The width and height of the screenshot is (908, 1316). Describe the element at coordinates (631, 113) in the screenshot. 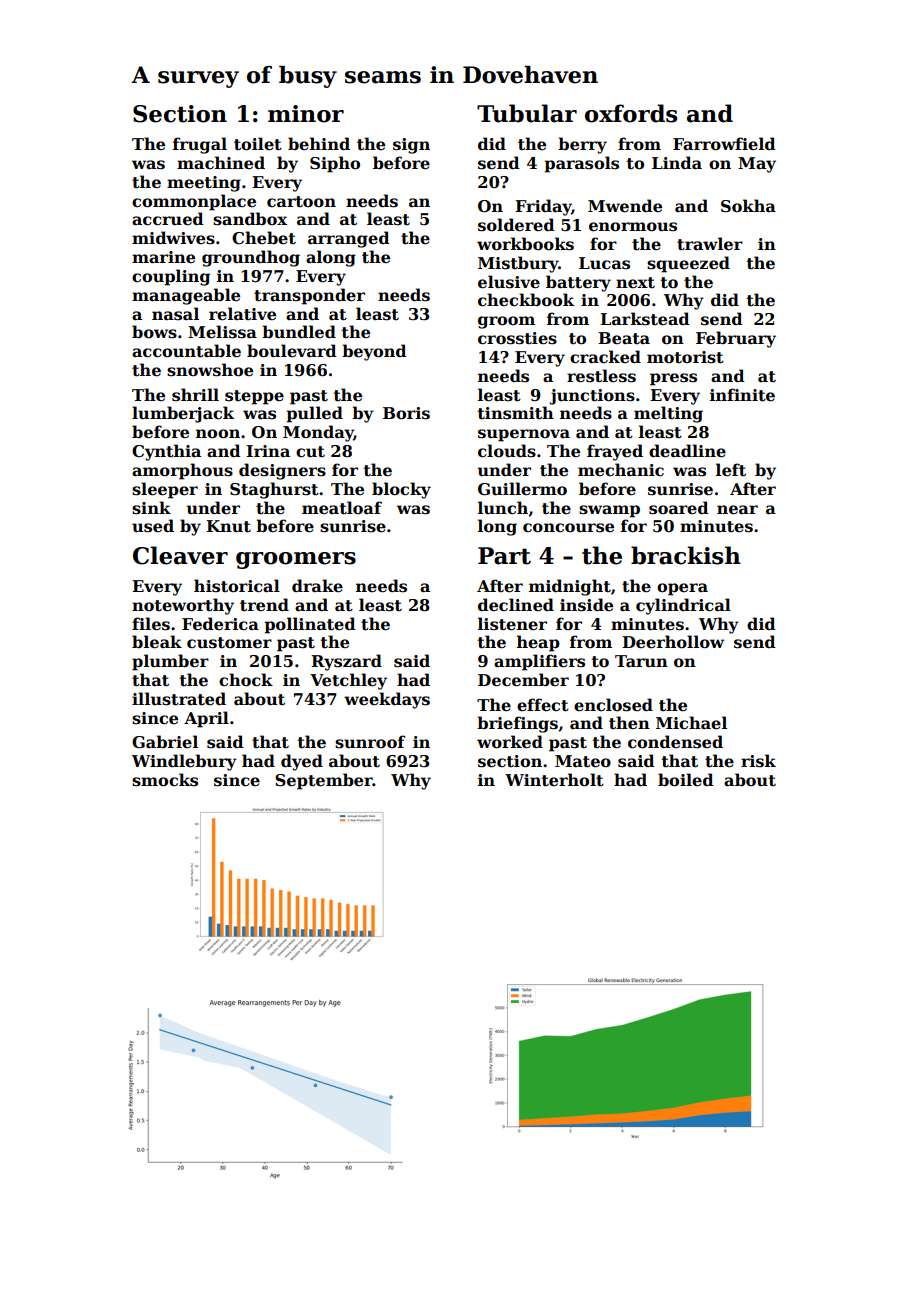

I see `oxfords` at that location.
